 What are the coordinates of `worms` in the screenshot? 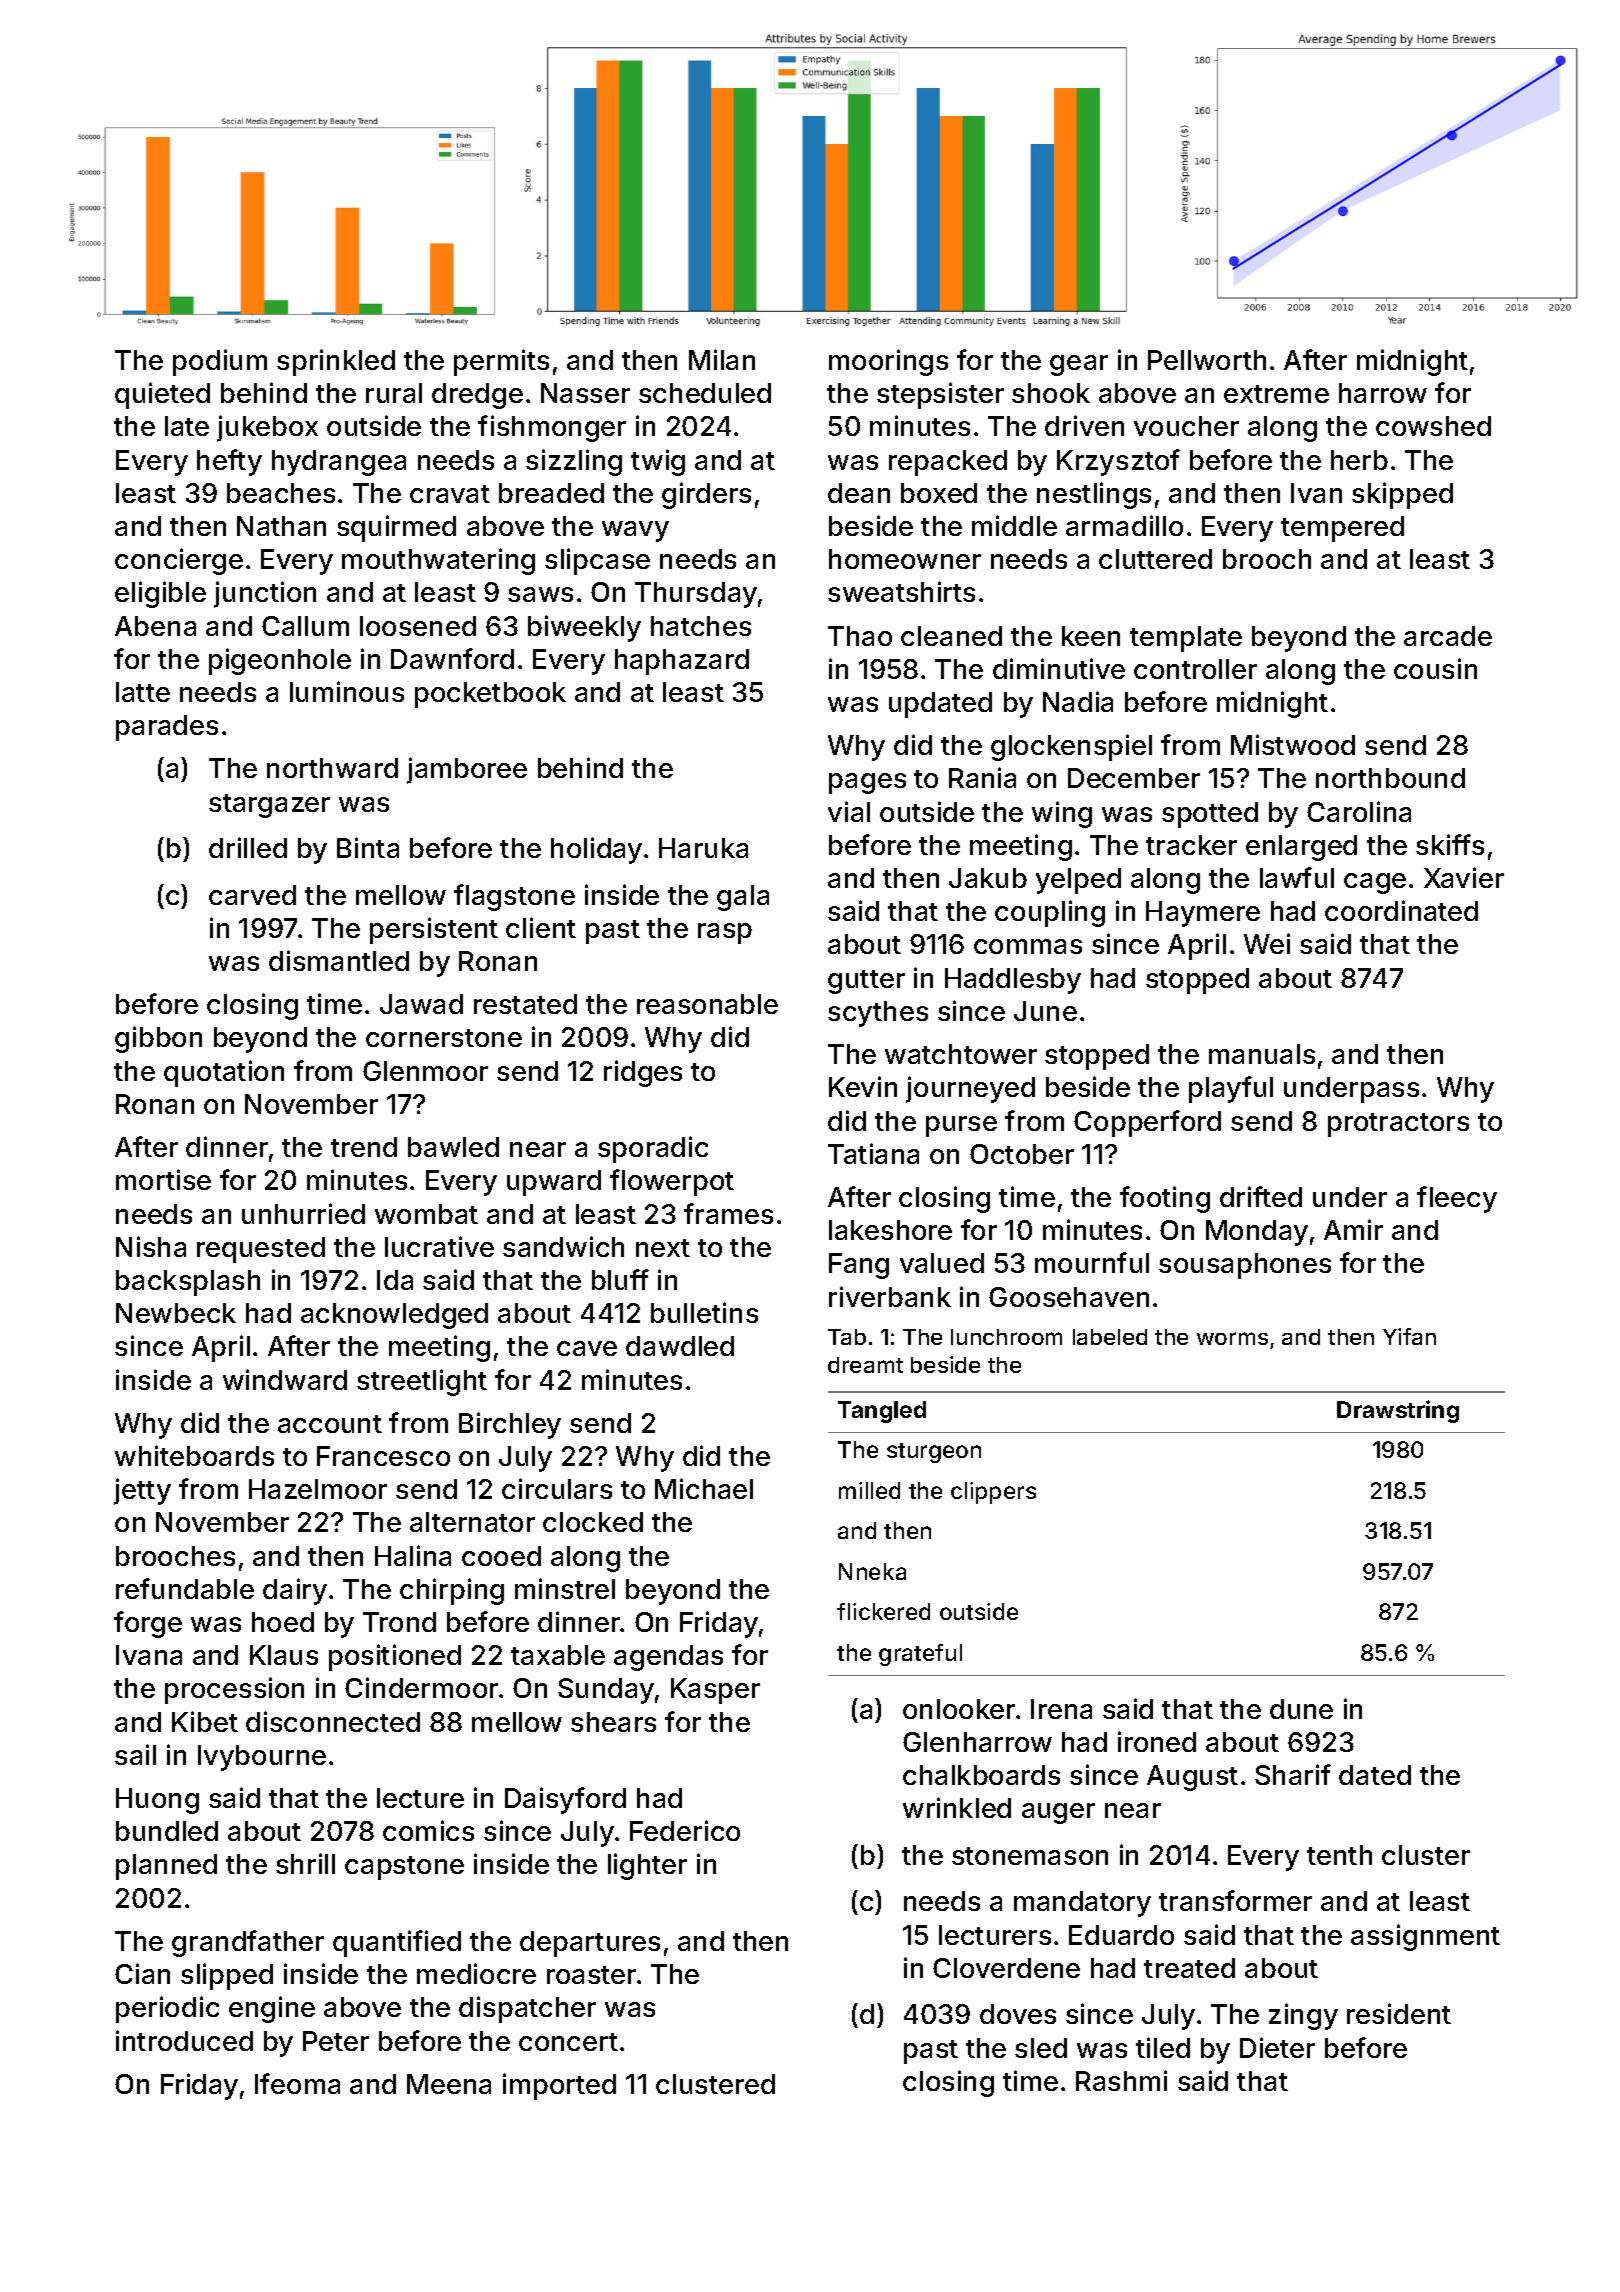 It's located at (1232, 1338).
